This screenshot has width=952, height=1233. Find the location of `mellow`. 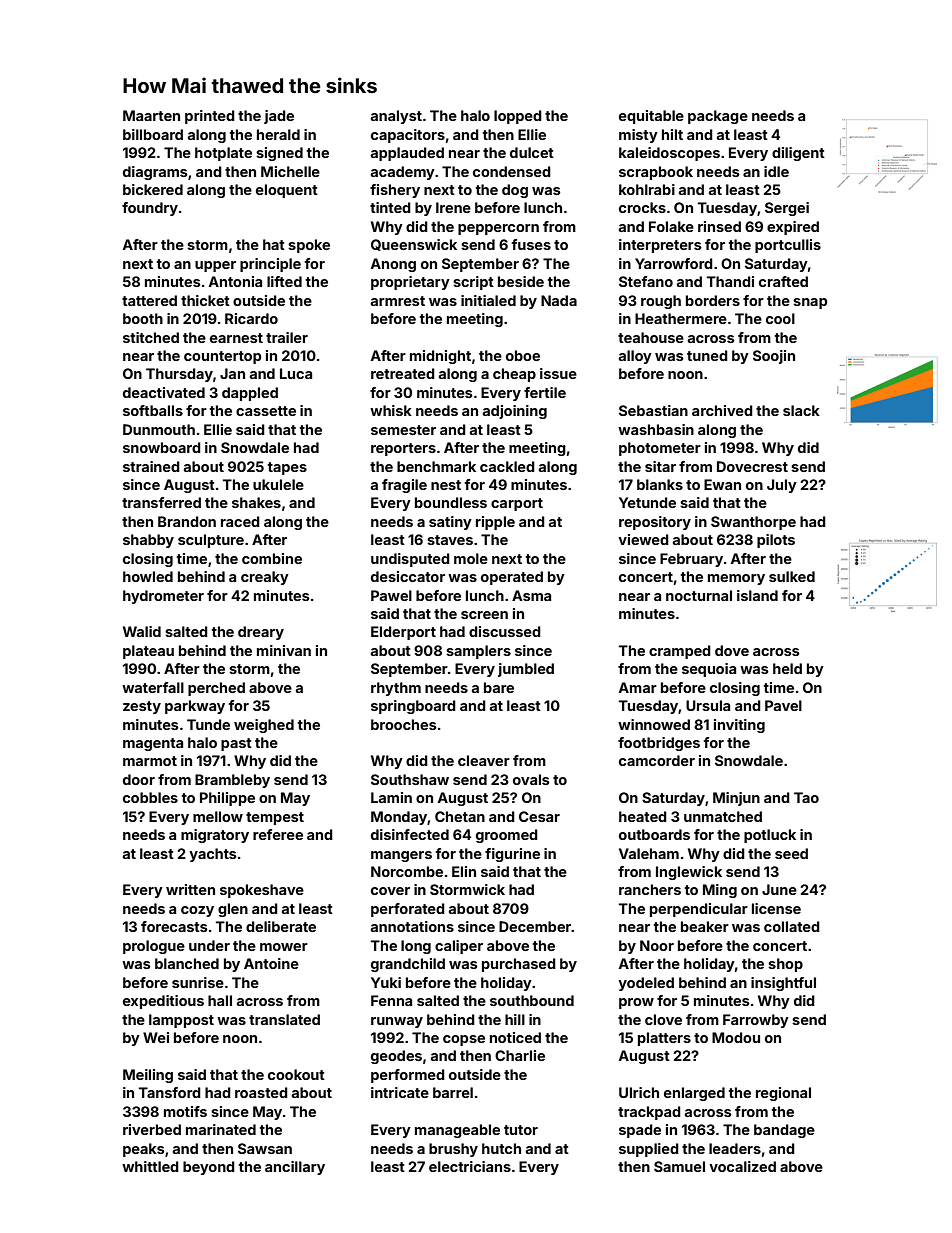

mellow is located at coordinates (218, 816).
